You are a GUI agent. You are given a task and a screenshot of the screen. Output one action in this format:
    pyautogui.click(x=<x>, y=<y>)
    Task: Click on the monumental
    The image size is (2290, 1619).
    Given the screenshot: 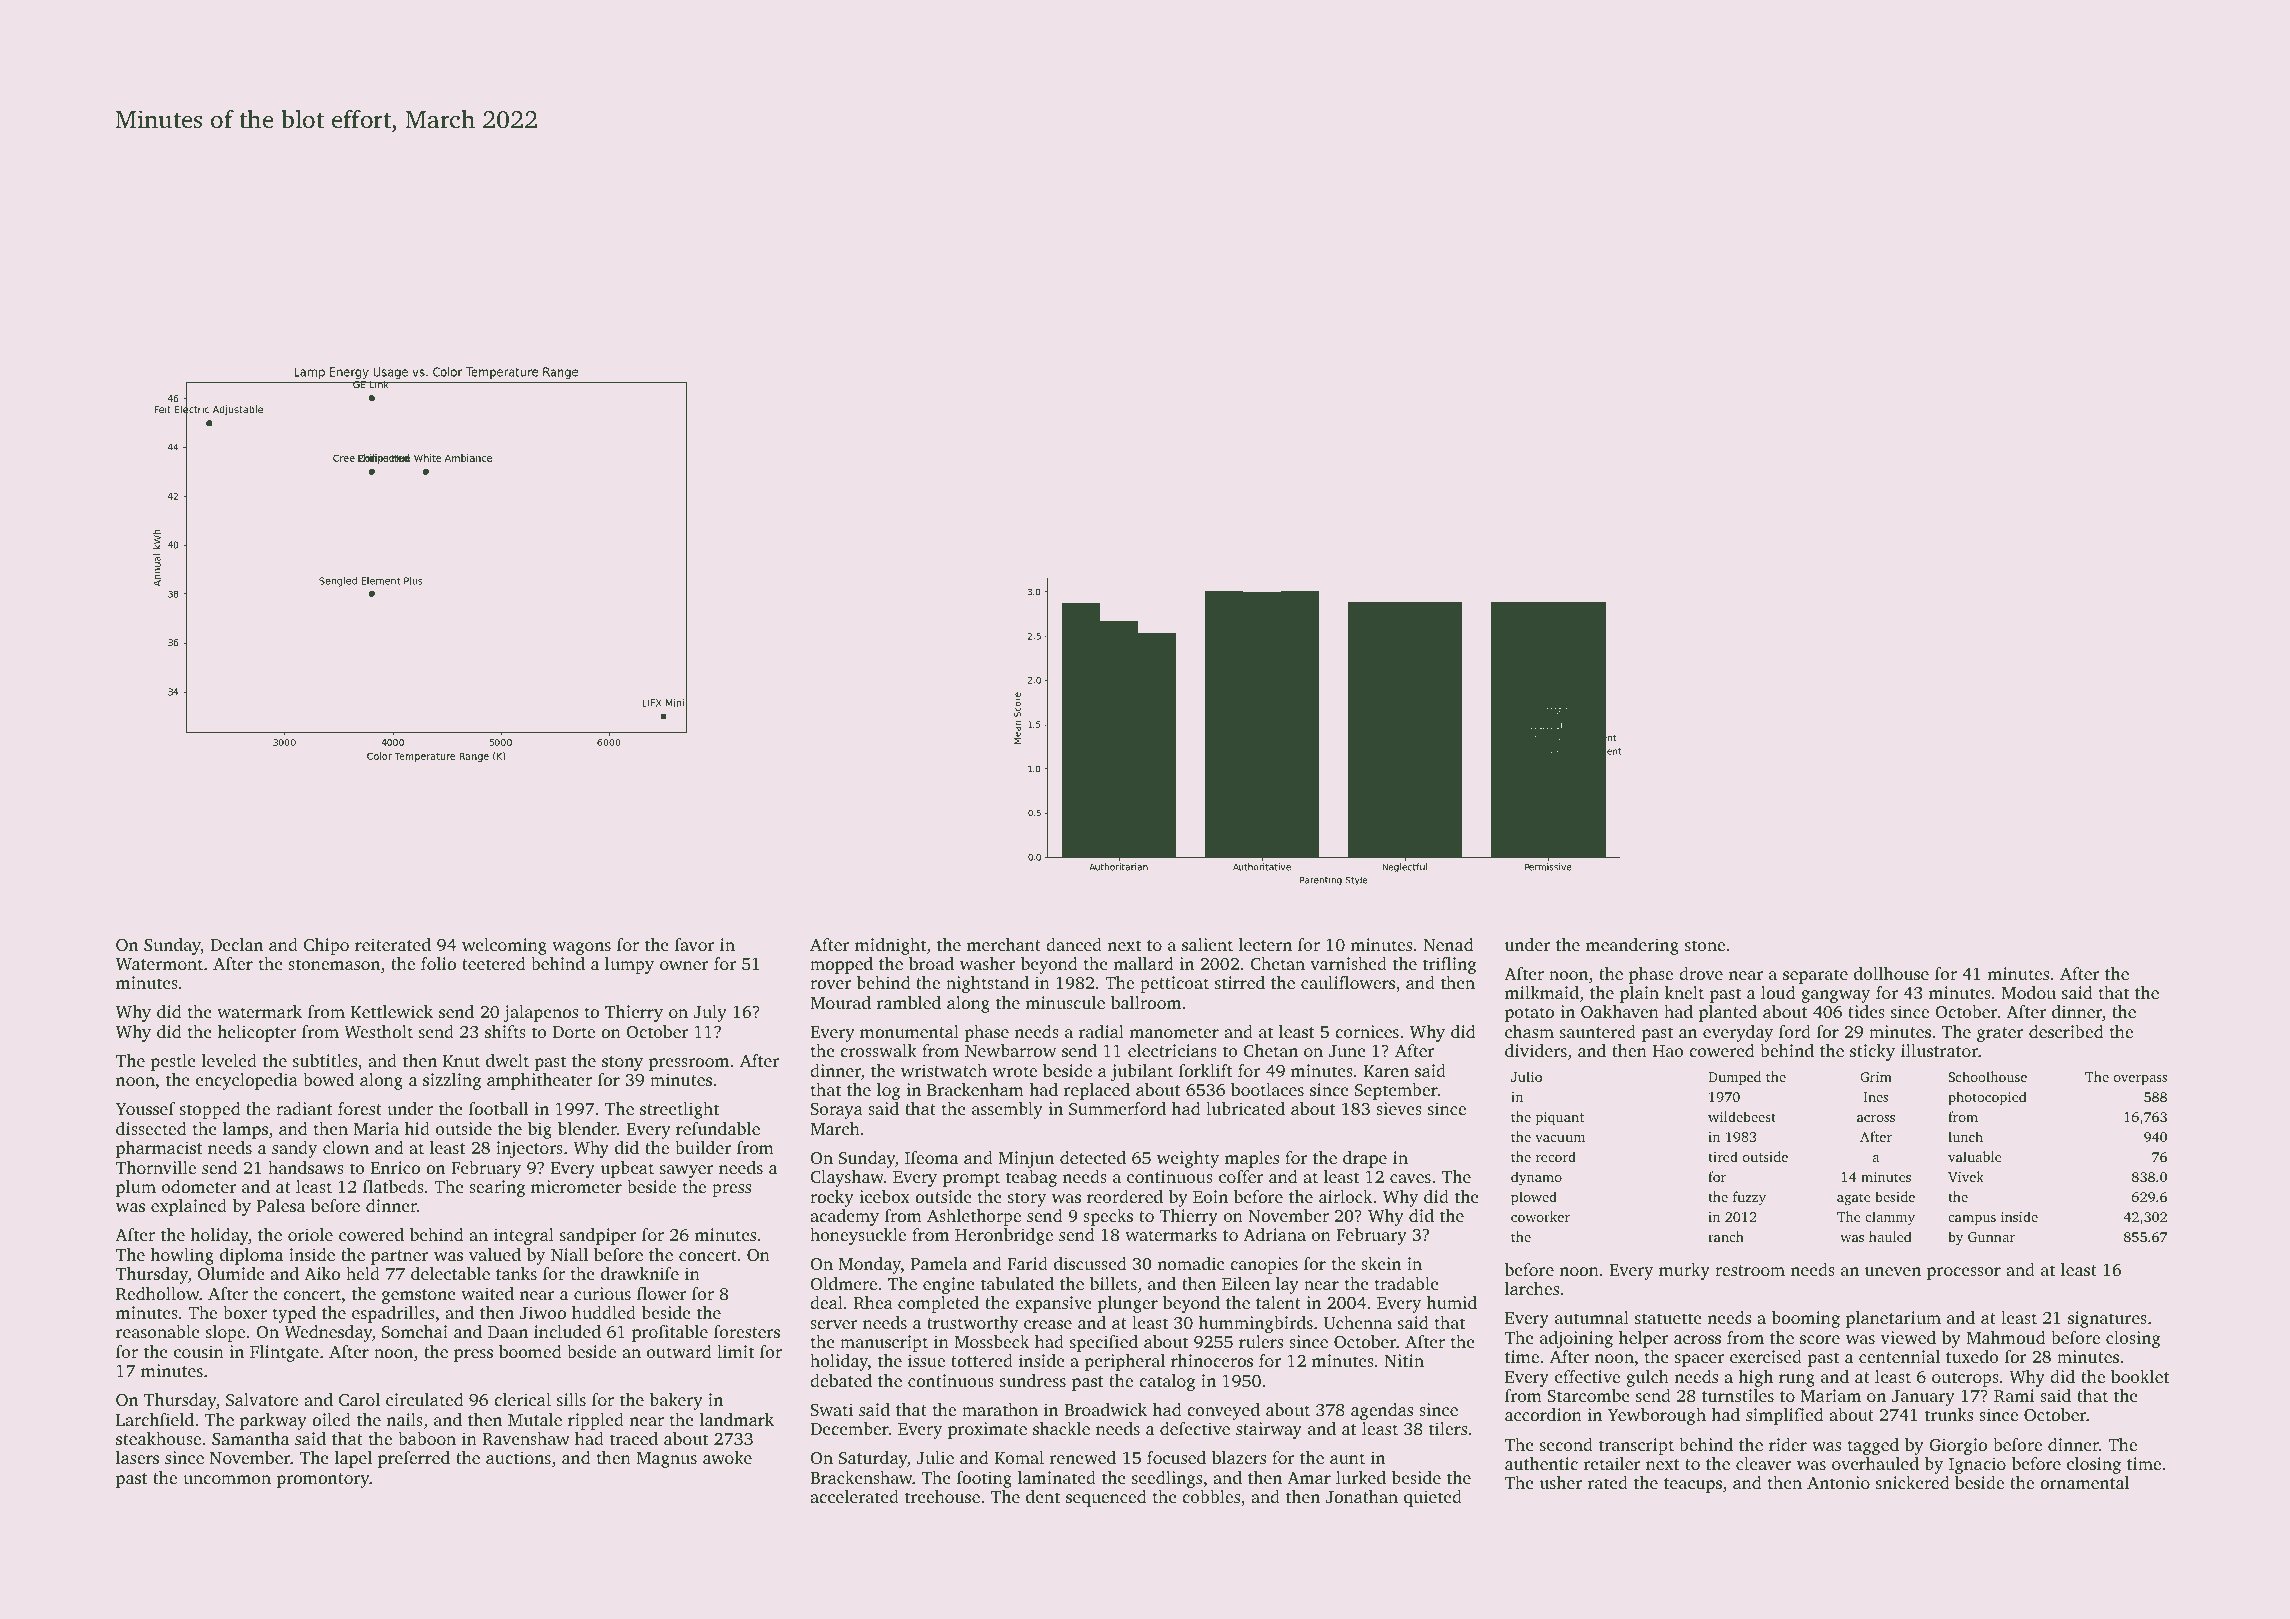 What is the action you would take?
    pyautogui.click(x=909, y=1031)
